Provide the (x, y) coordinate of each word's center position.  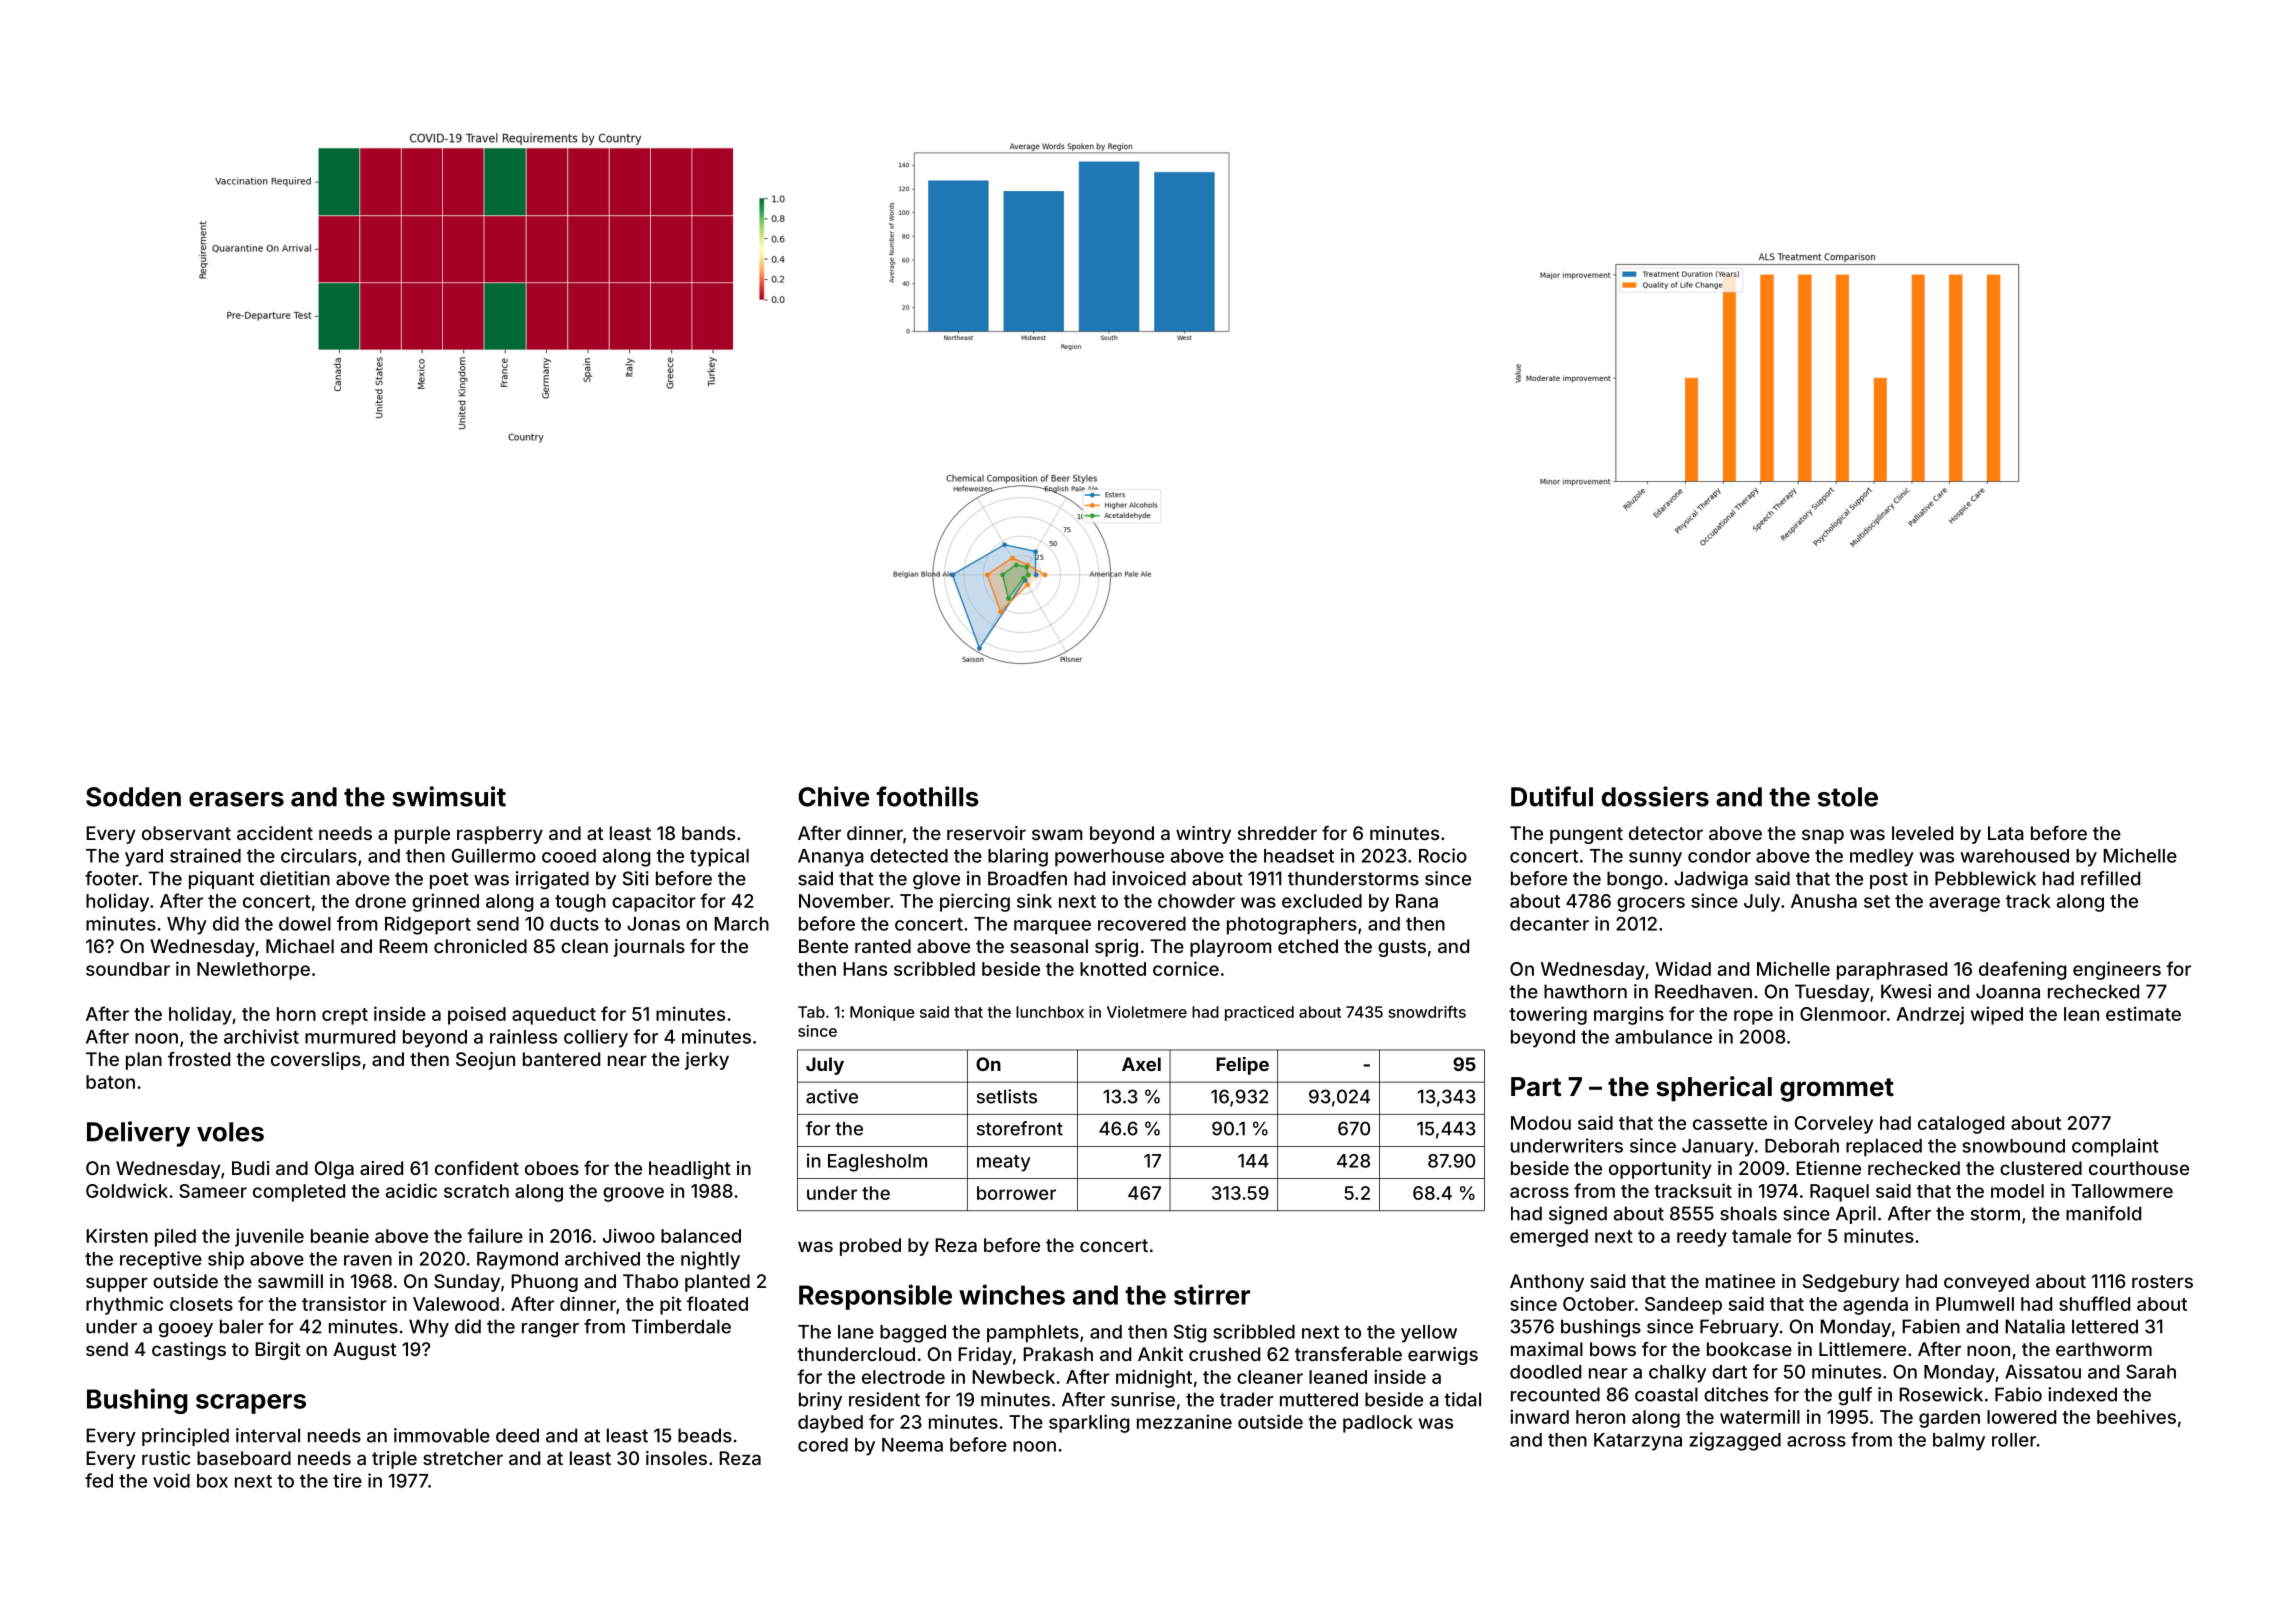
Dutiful (1552, 796)
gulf (1855, 1396)
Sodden (133, 797)
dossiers (1655, 796)
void (171, 1480)
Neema (912, 1445)
